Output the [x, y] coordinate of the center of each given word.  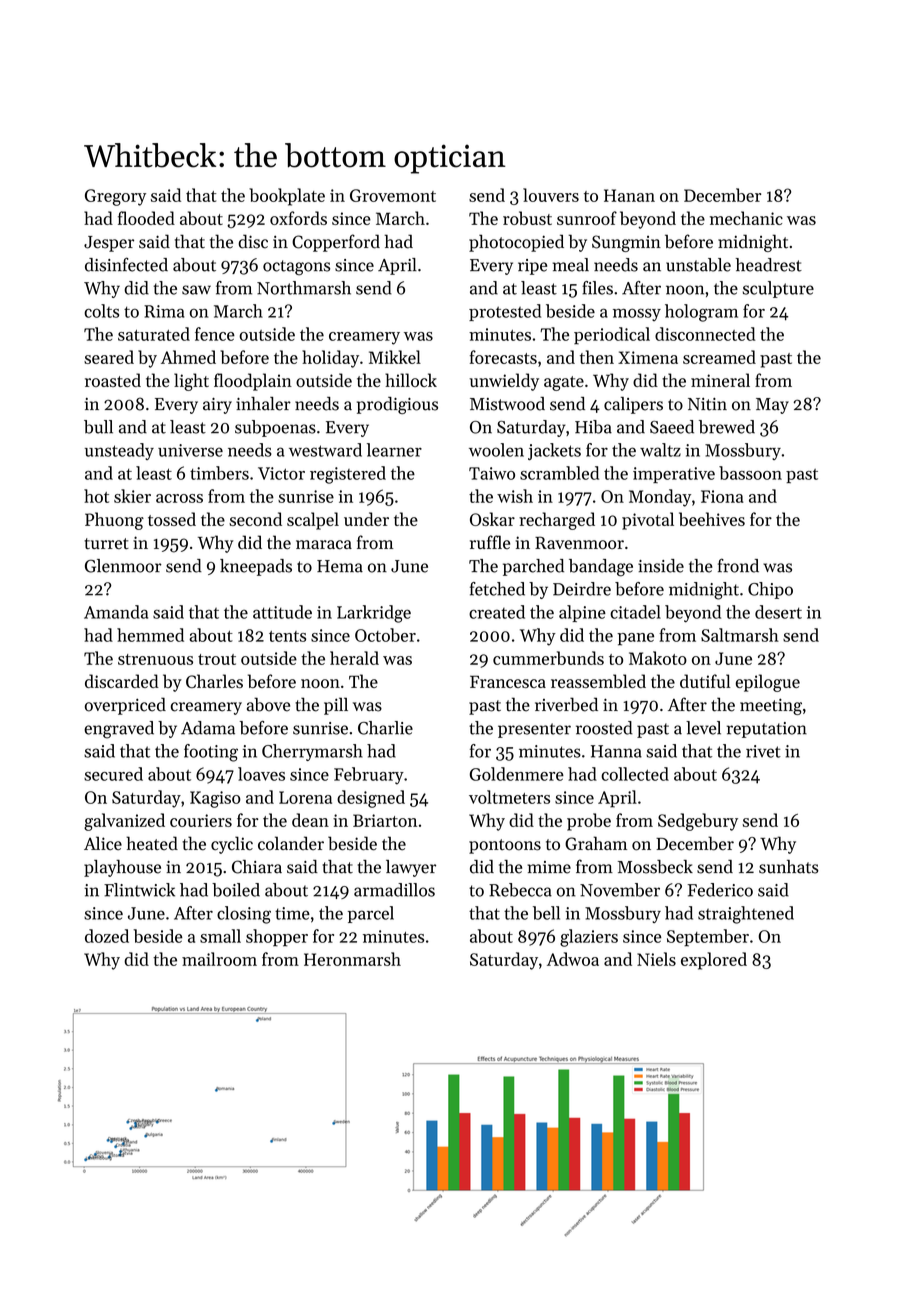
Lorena [305, 797]
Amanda [116, 612]
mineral [720, 380]
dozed [107, 936]
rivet [763, 751]
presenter [534, 730]
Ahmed [188, 357]
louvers [551, 195]
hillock [411, 380]
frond [738, 565]
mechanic [746, 218]
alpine [582, 613]
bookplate [287, 197]
